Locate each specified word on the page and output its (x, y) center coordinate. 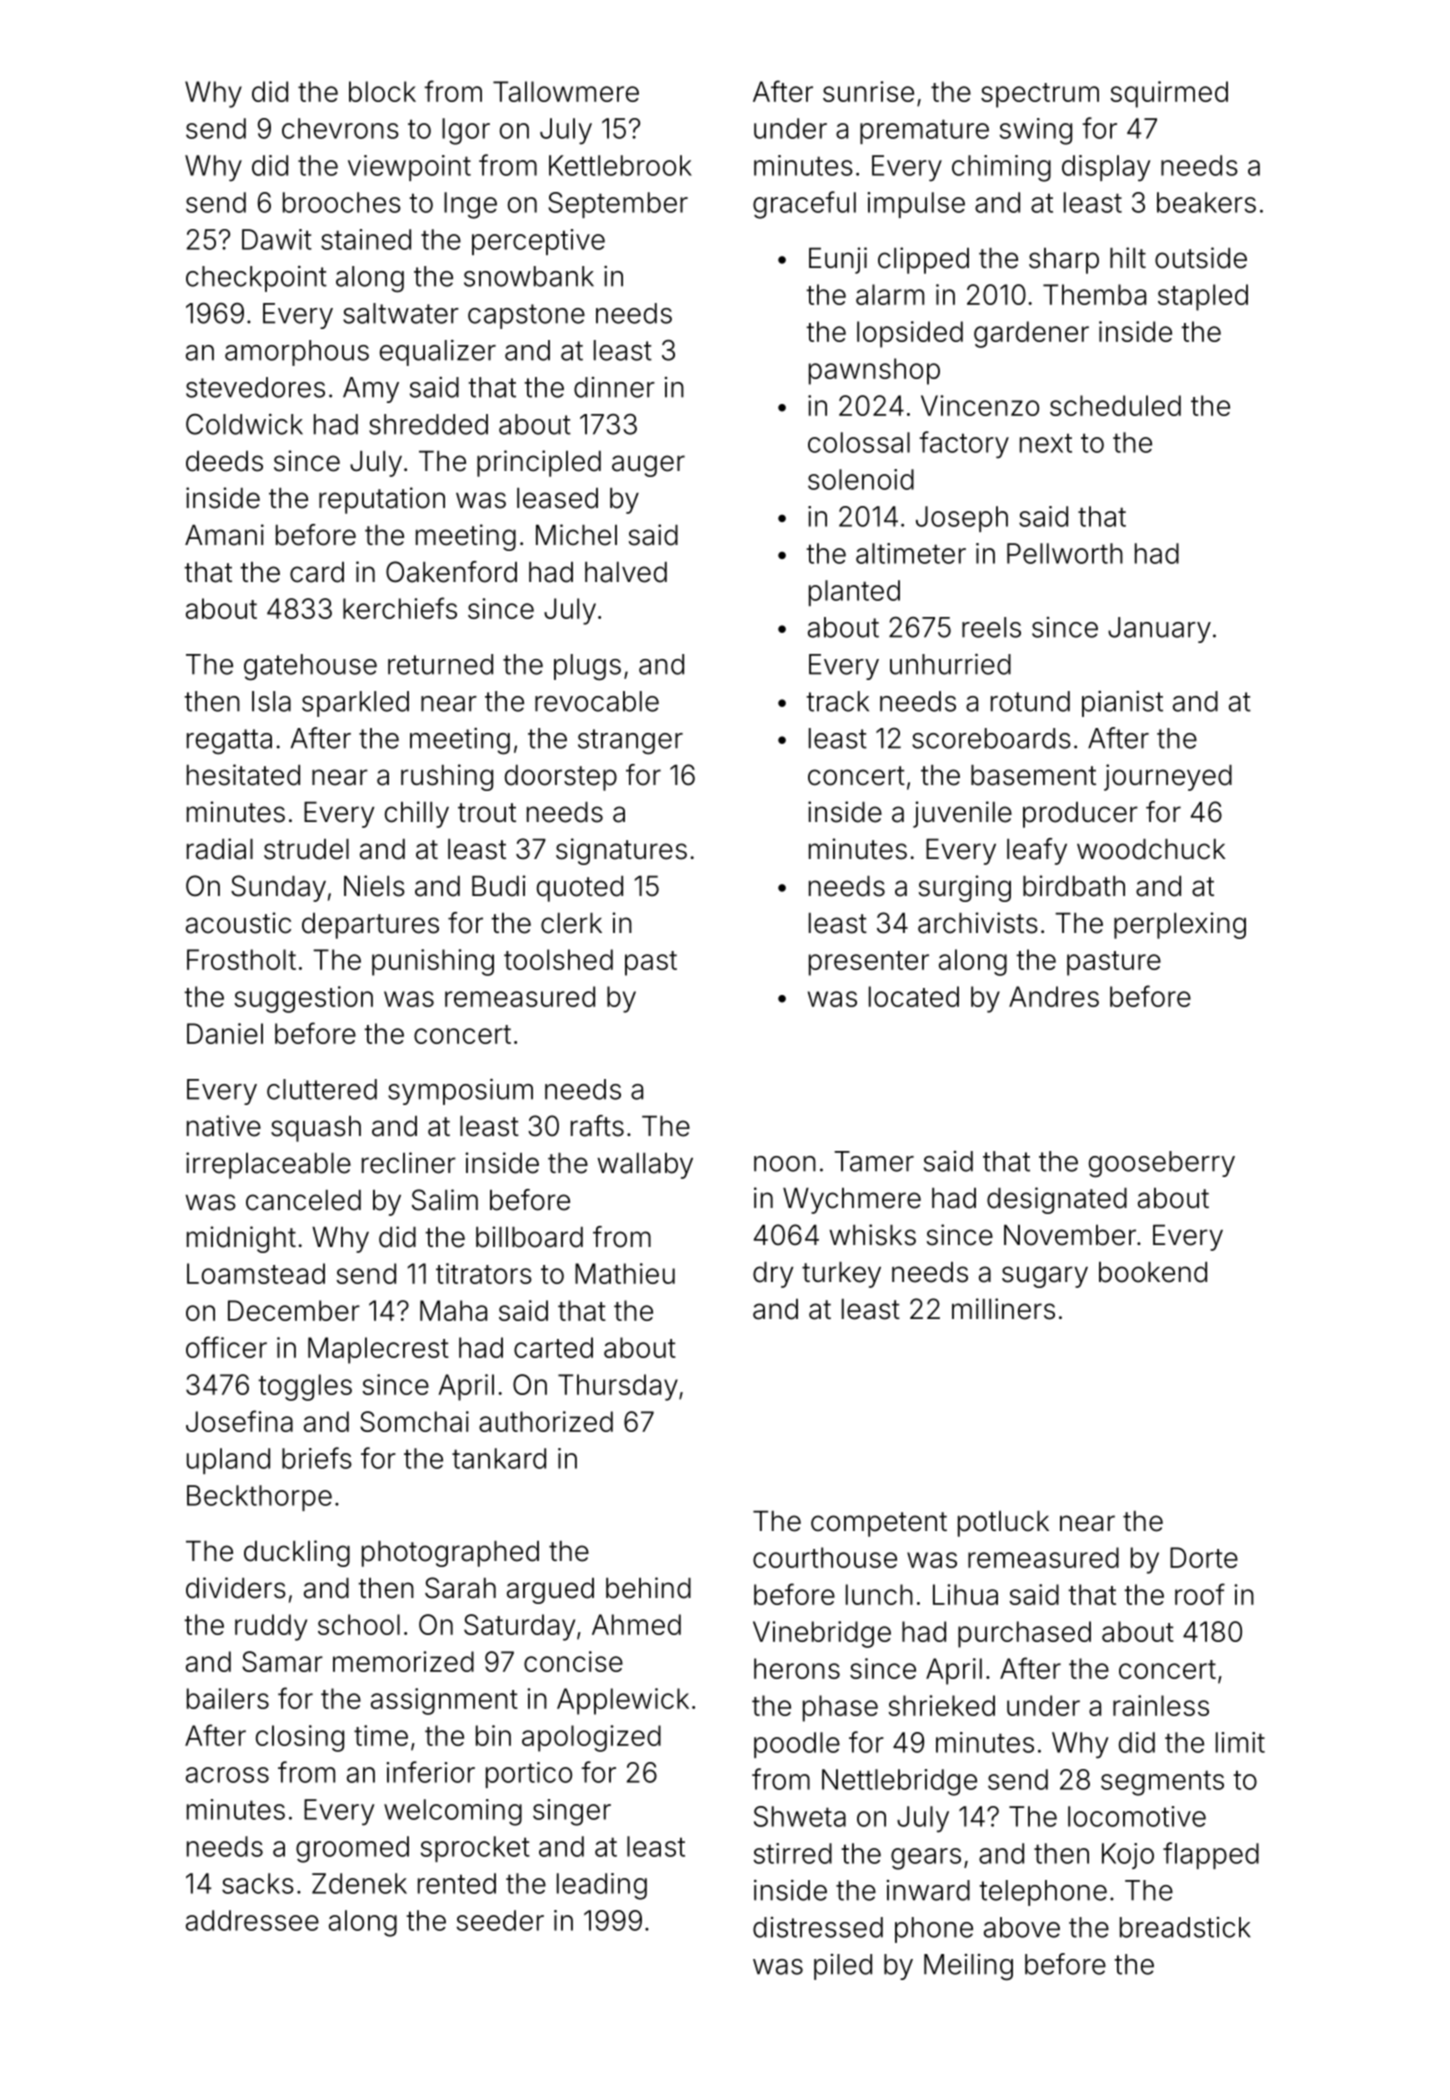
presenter (869, 963)
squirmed (1169, 94)
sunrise (868, 91)
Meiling (968, 1967)
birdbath (1074, 886)
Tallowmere (566, 91)
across (227, 1775)
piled (843, 1967)
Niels (374, 886)
